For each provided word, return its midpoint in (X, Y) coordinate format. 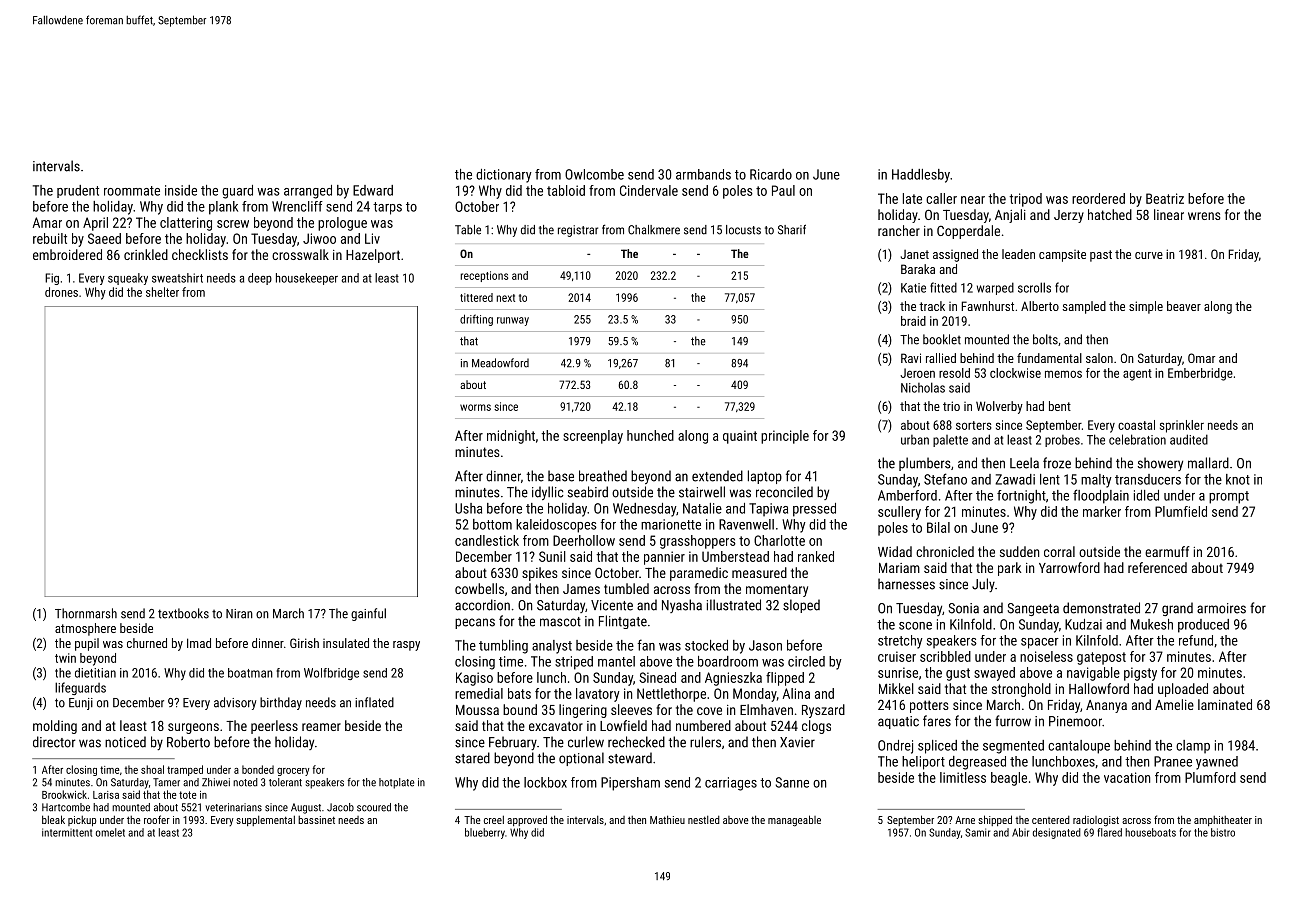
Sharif (792, 229)
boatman (250, 673)
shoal (152, 769)
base (561, 476)
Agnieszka (733, 679)
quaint (740, 437)
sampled (1084, 307)
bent (1060, 406)
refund (1196, 640)
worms (475, 407)
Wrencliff (297, 206)
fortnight (1021, 497)
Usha (468, 508)
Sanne (792, 782)
